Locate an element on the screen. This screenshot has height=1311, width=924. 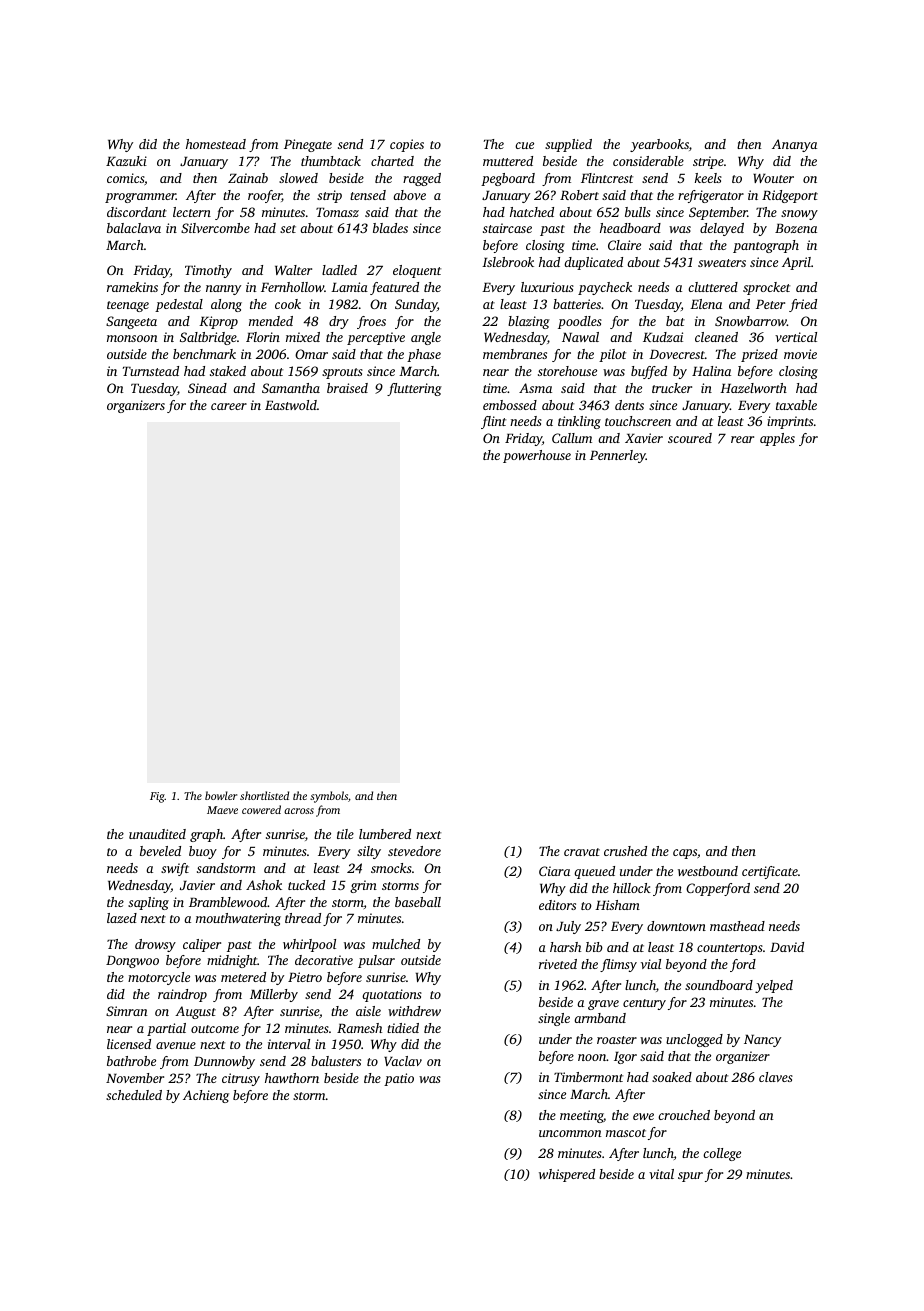
downtown is located at coordinates (676, 926).
